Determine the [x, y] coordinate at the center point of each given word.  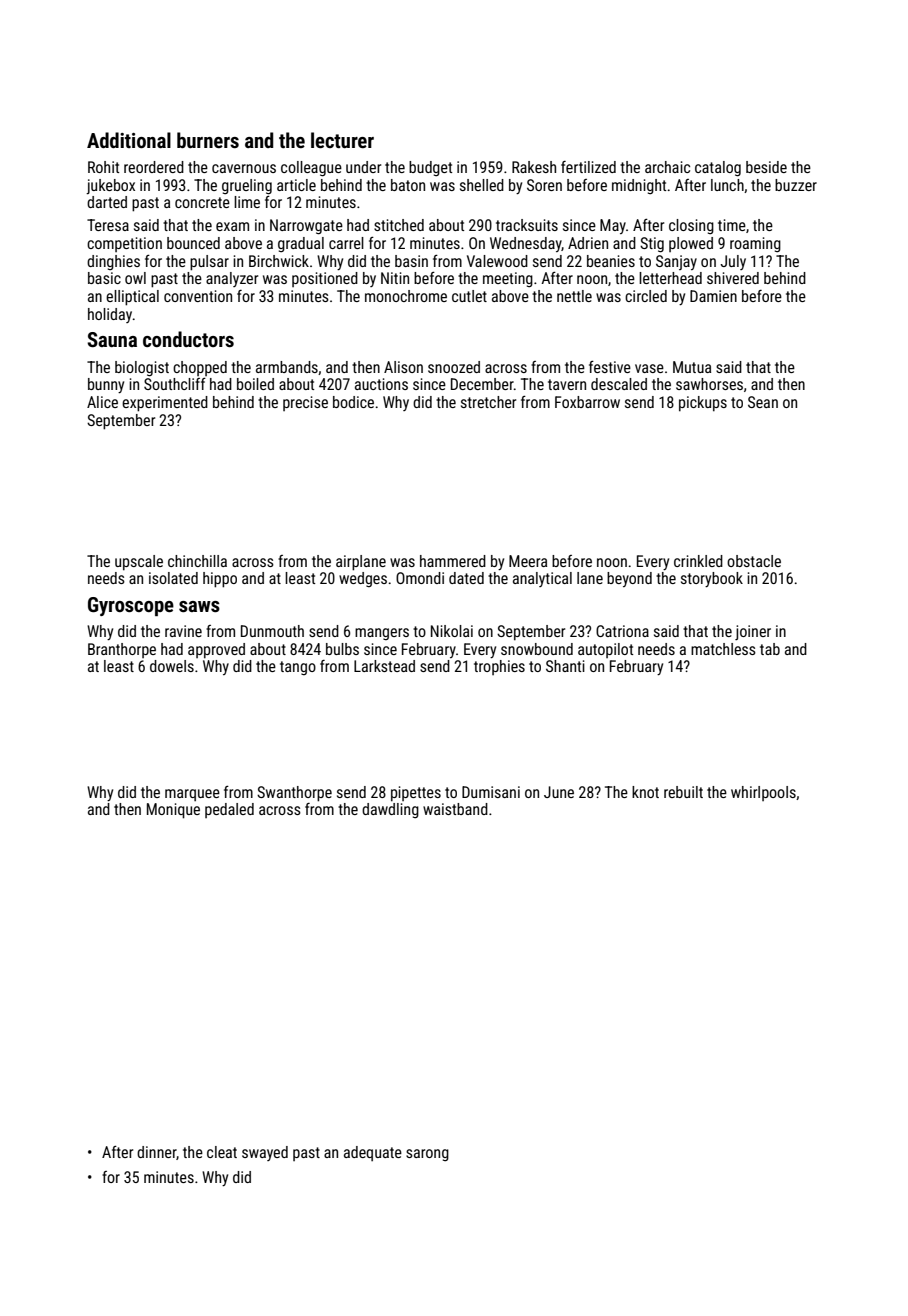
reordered [154, 167]
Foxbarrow [587, 402]
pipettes [416, 794]
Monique [173, 811]
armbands [287, 367]
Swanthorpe [294, 794]
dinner [156, 1152]
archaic [667, 167]
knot [645, 792]
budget [430, 168]
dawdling [390, 810]
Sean [763, 402]
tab [770, 649]
